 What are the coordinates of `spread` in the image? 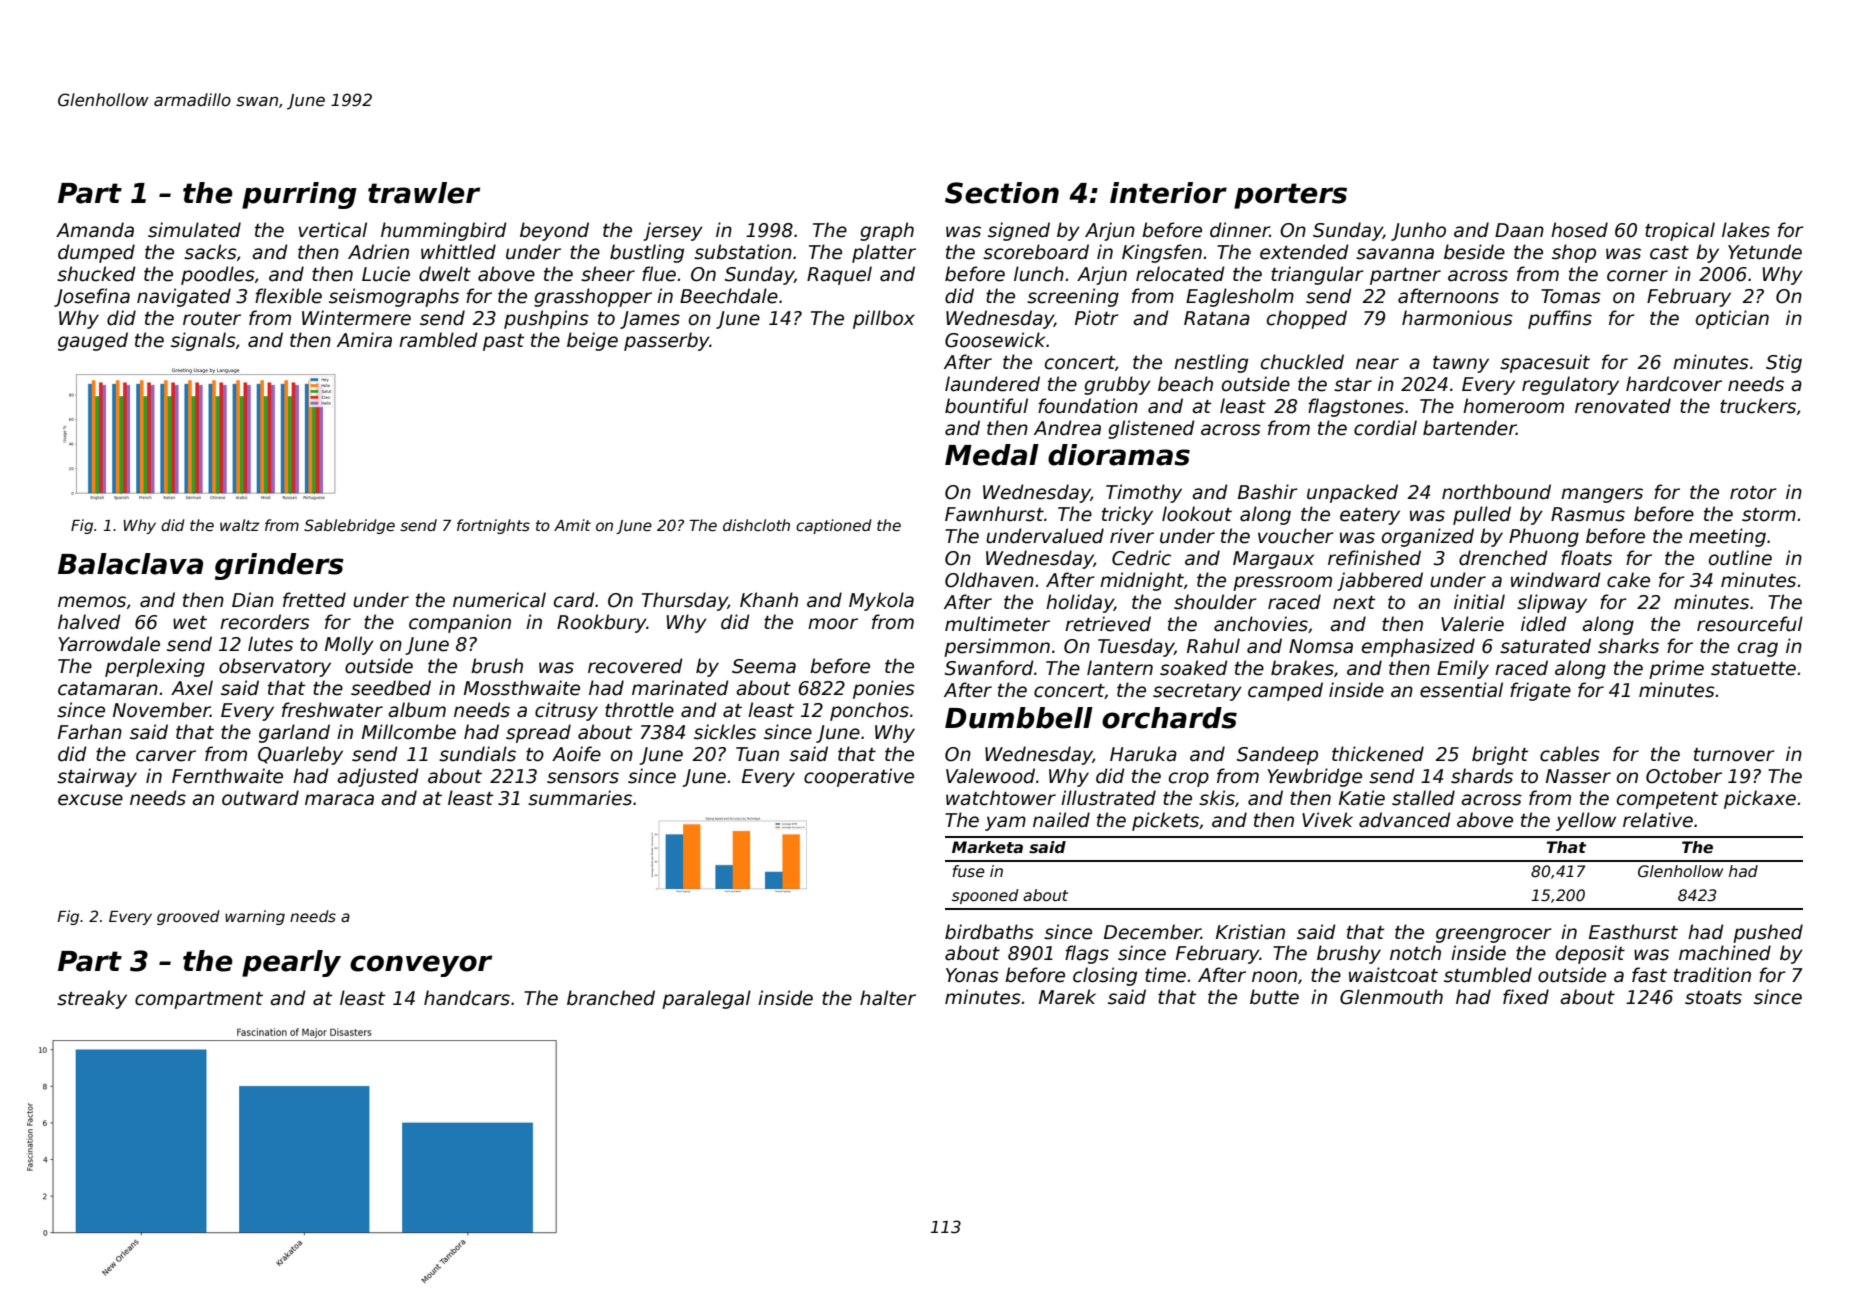 It's located at (538, 733).
